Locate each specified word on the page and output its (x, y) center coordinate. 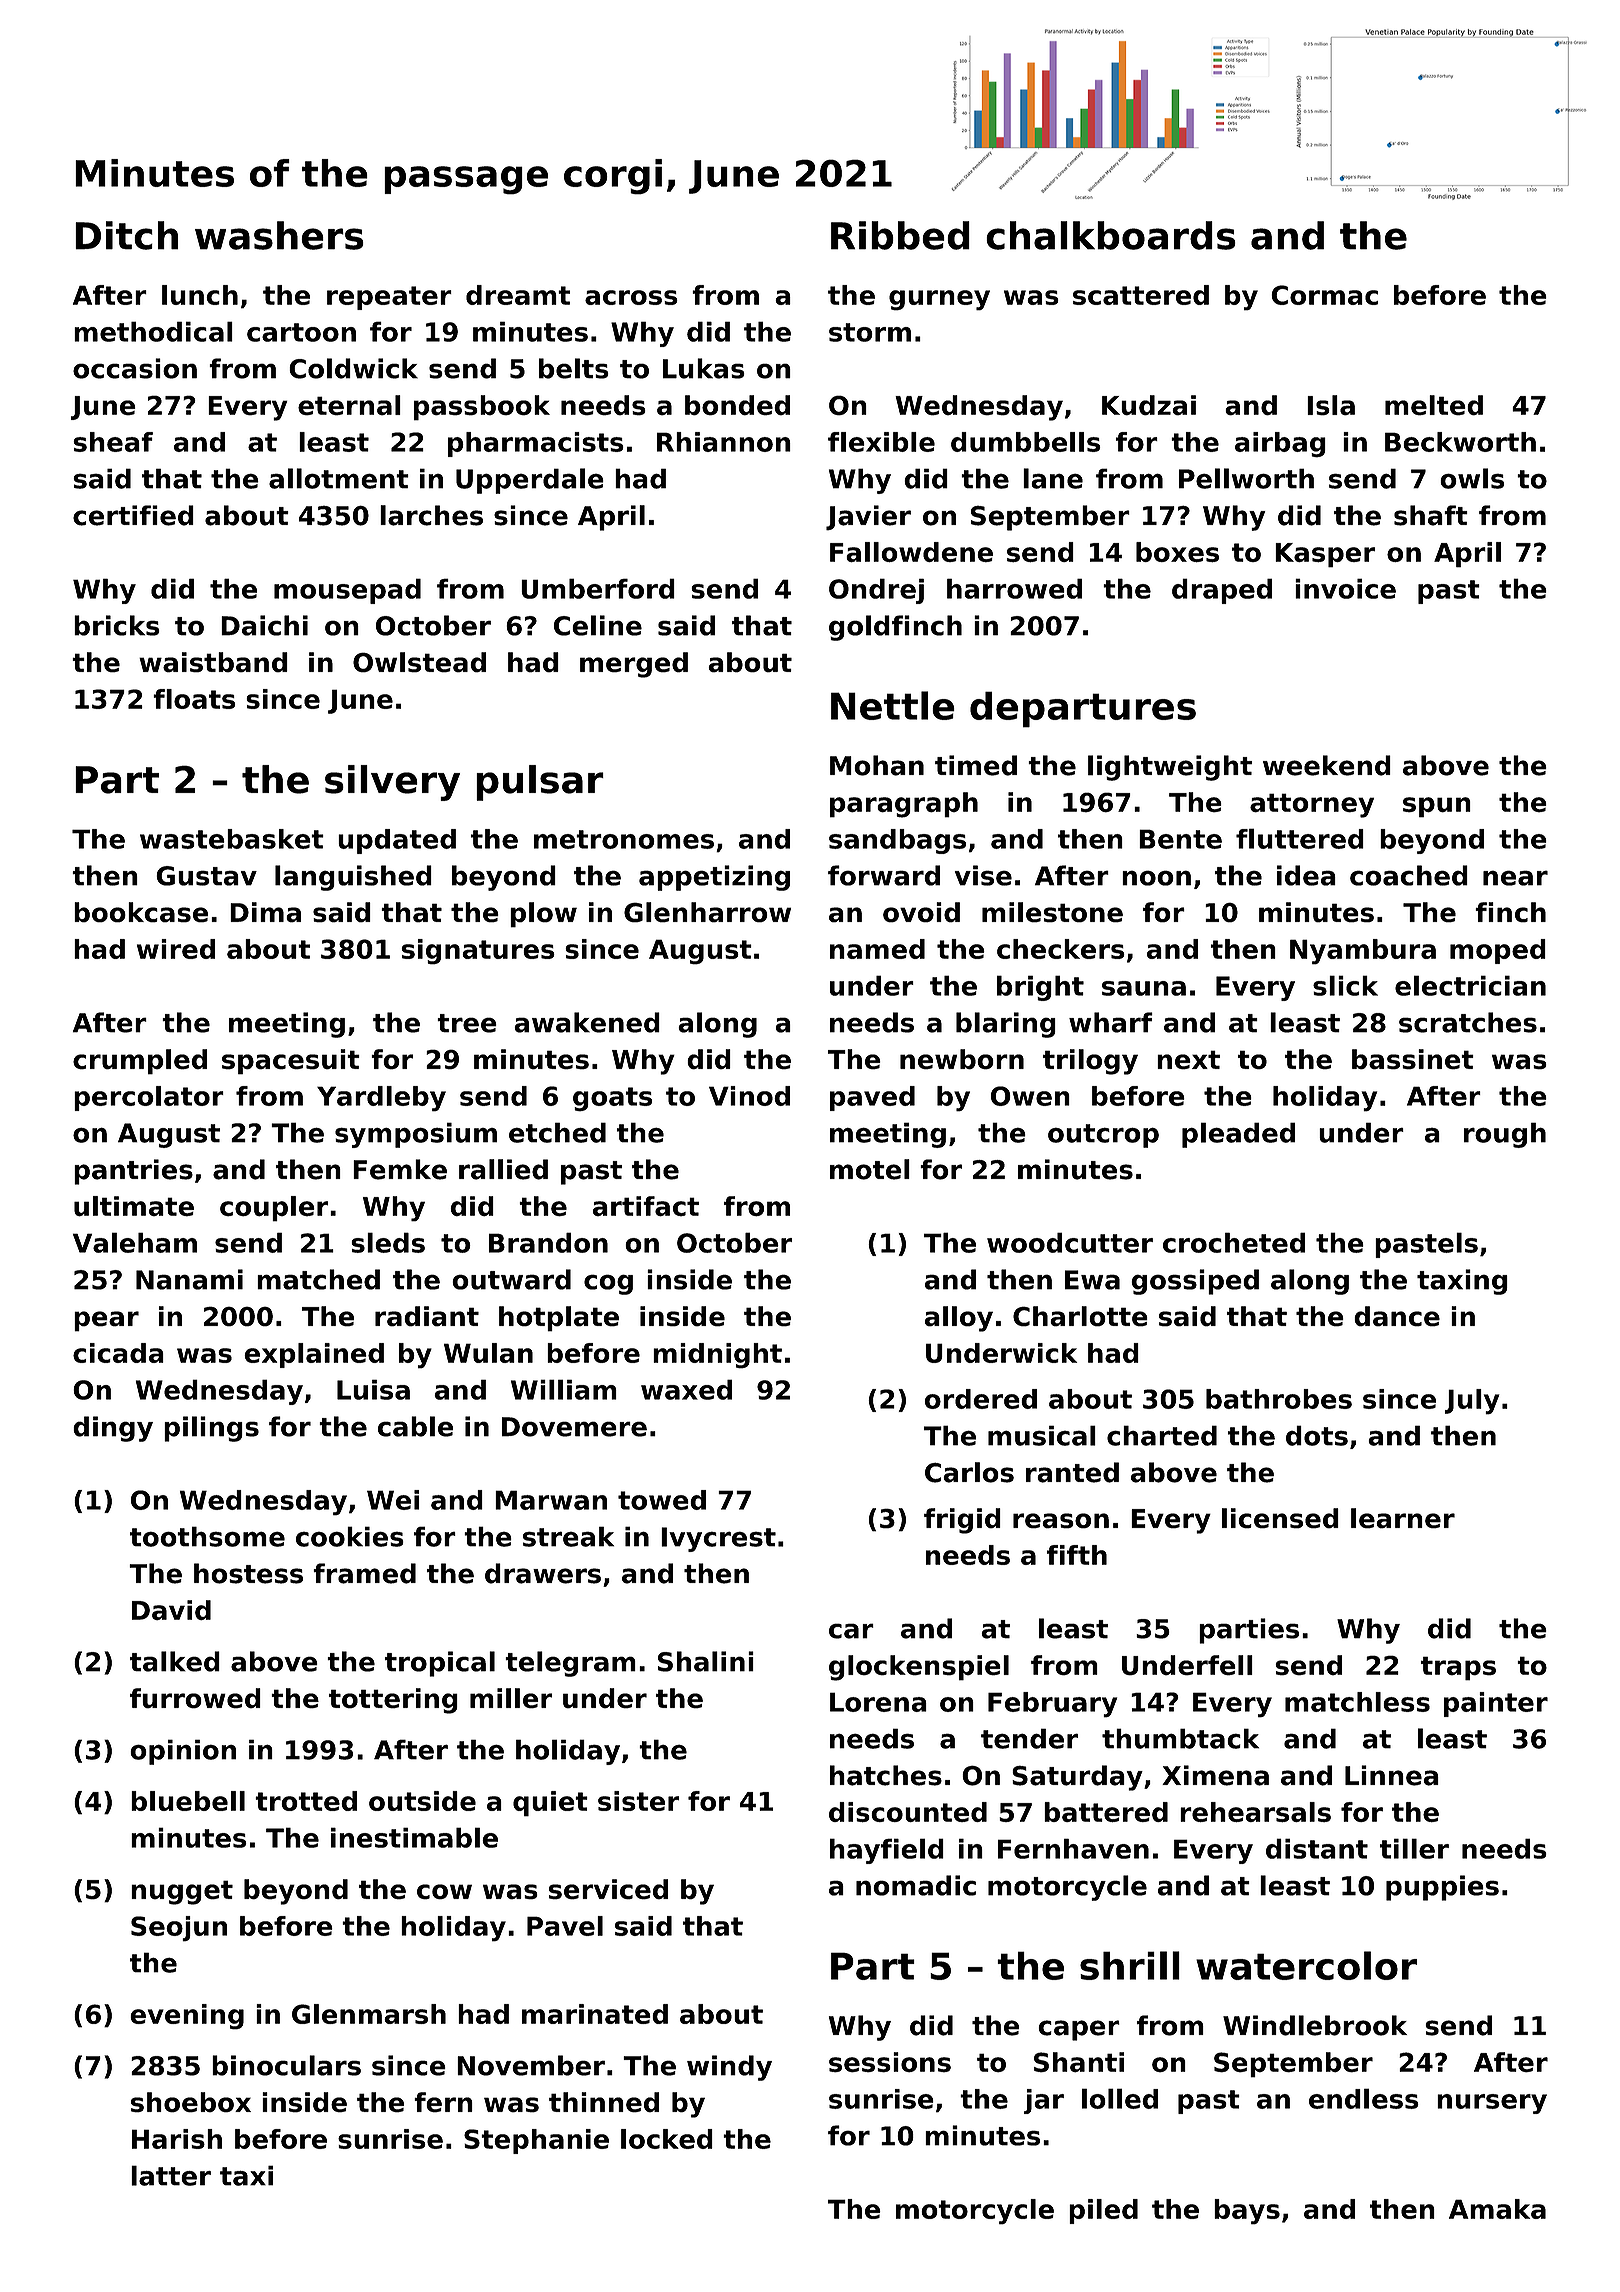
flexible (881, 442)
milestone (1052, 912)
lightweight (1170, 768)
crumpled (140, 1062)
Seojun (179, 1929)
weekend (1327, 765)
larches (431, 515)
